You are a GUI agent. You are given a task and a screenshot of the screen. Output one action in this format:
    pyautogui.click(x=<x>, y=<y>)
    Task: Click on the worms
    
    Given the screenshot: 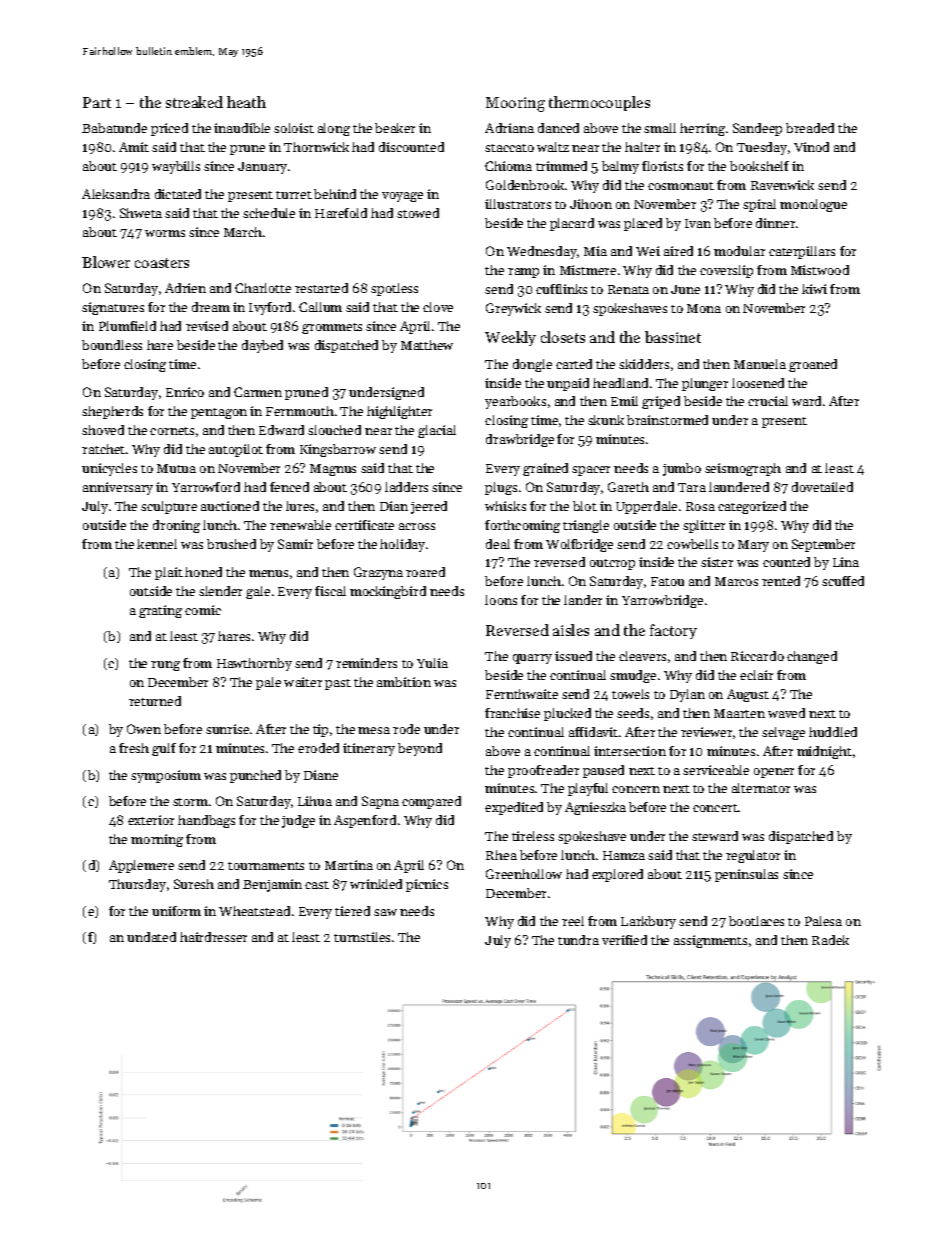 What is the action you would take?
    pyautogui.click(x=165, y=233)
